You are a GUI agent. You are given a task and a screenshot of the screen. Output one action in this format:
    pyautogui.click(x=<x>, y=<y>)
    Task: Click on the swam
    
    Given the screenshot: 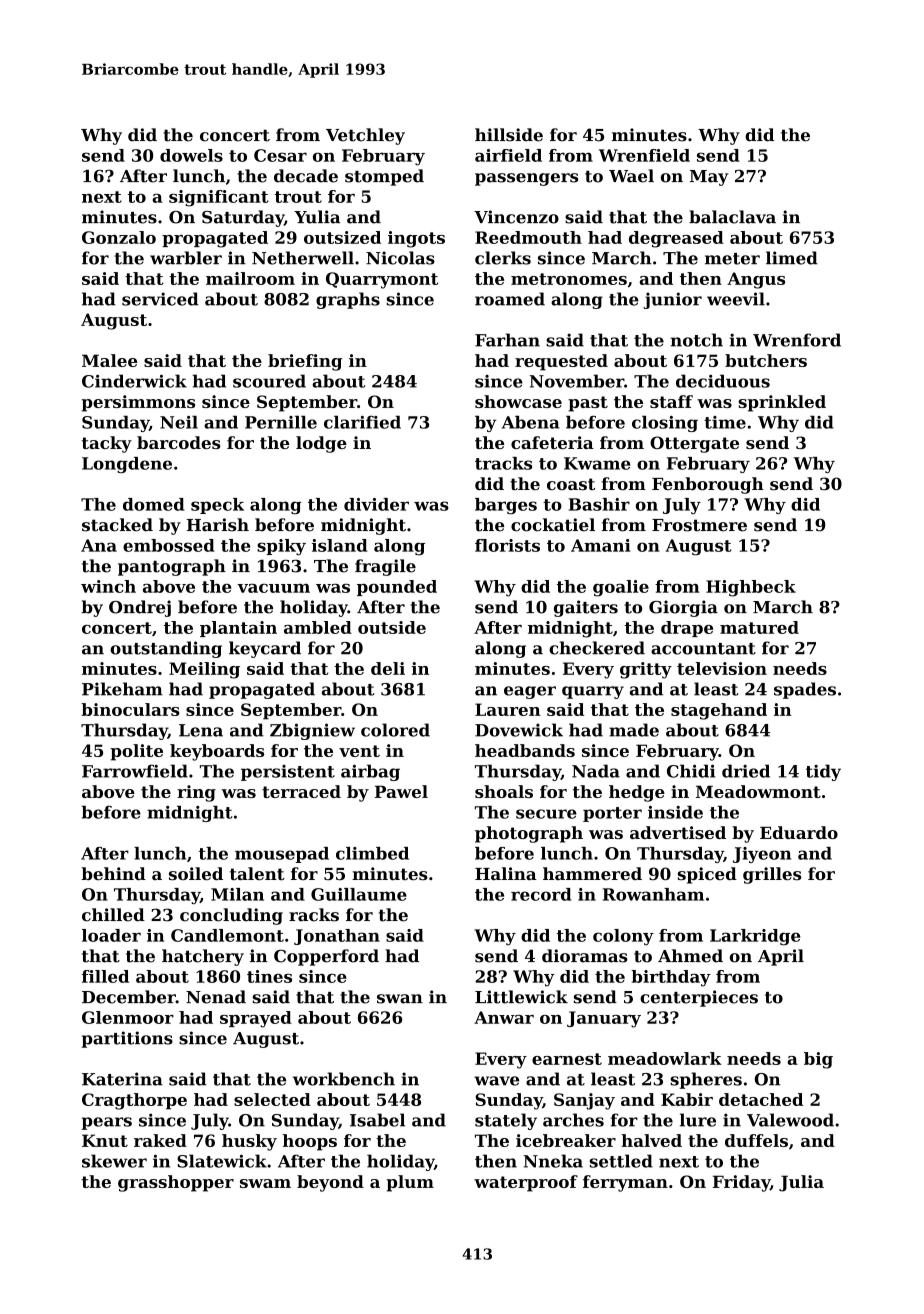 What is the action you would take?
    pyautogui.click(x=265, y=1183)
